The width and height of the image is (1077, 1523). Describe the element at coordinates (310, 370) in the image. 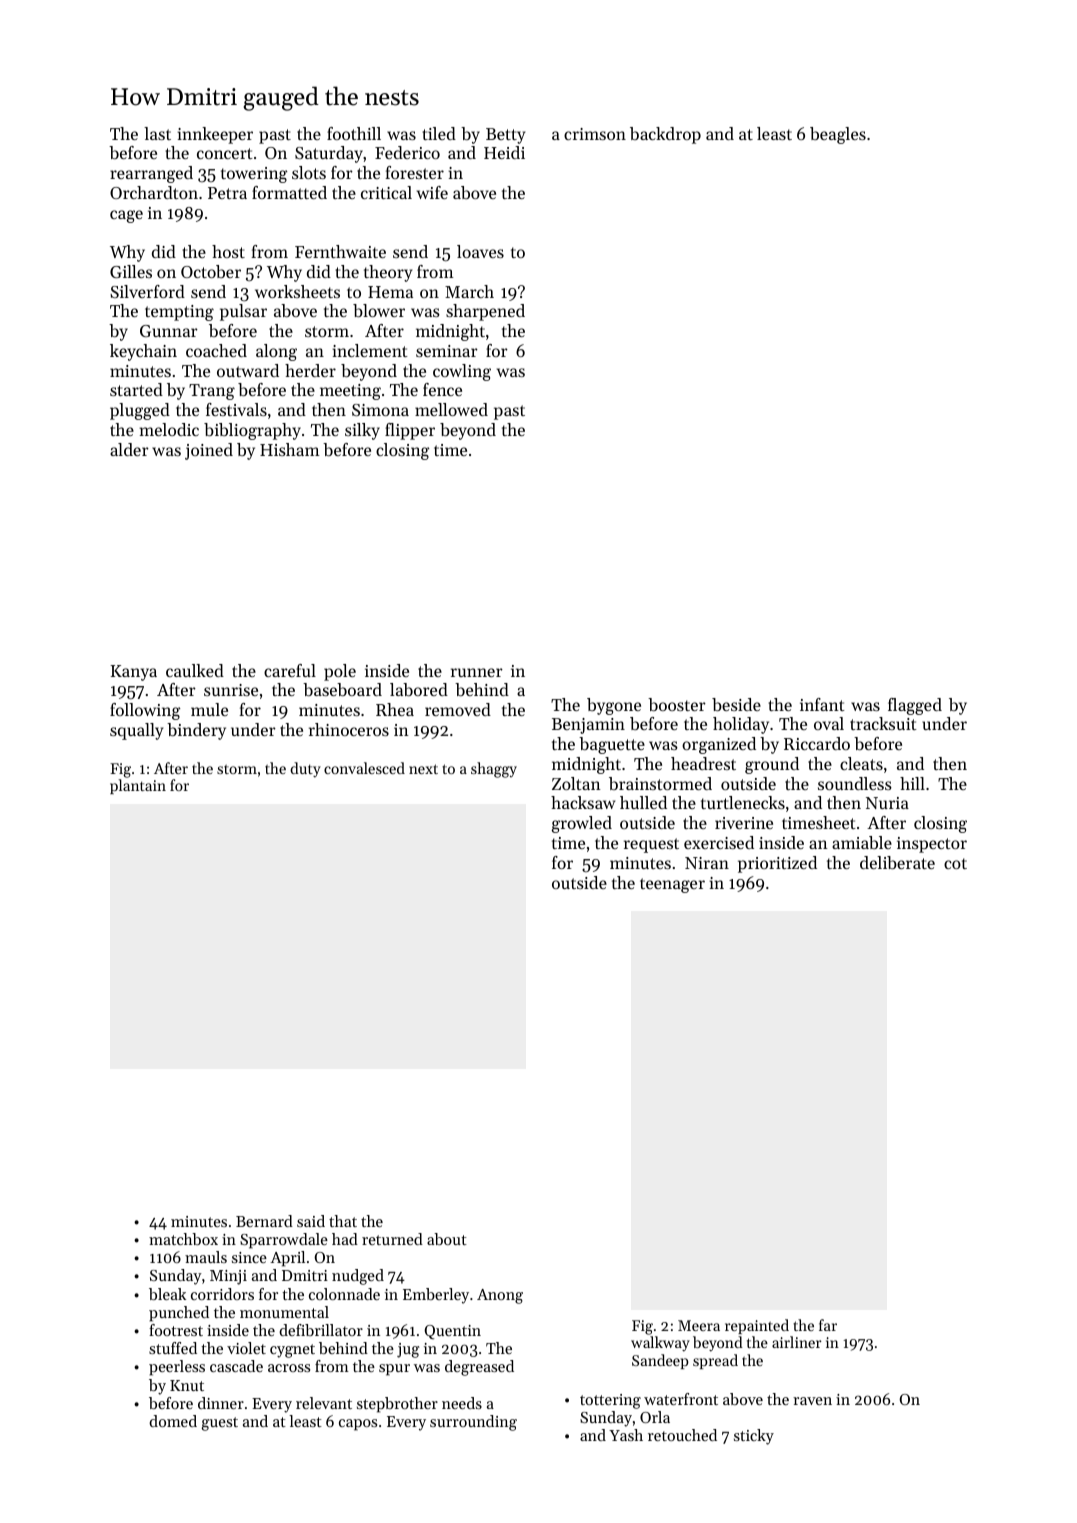

I see `herder` at that location.
